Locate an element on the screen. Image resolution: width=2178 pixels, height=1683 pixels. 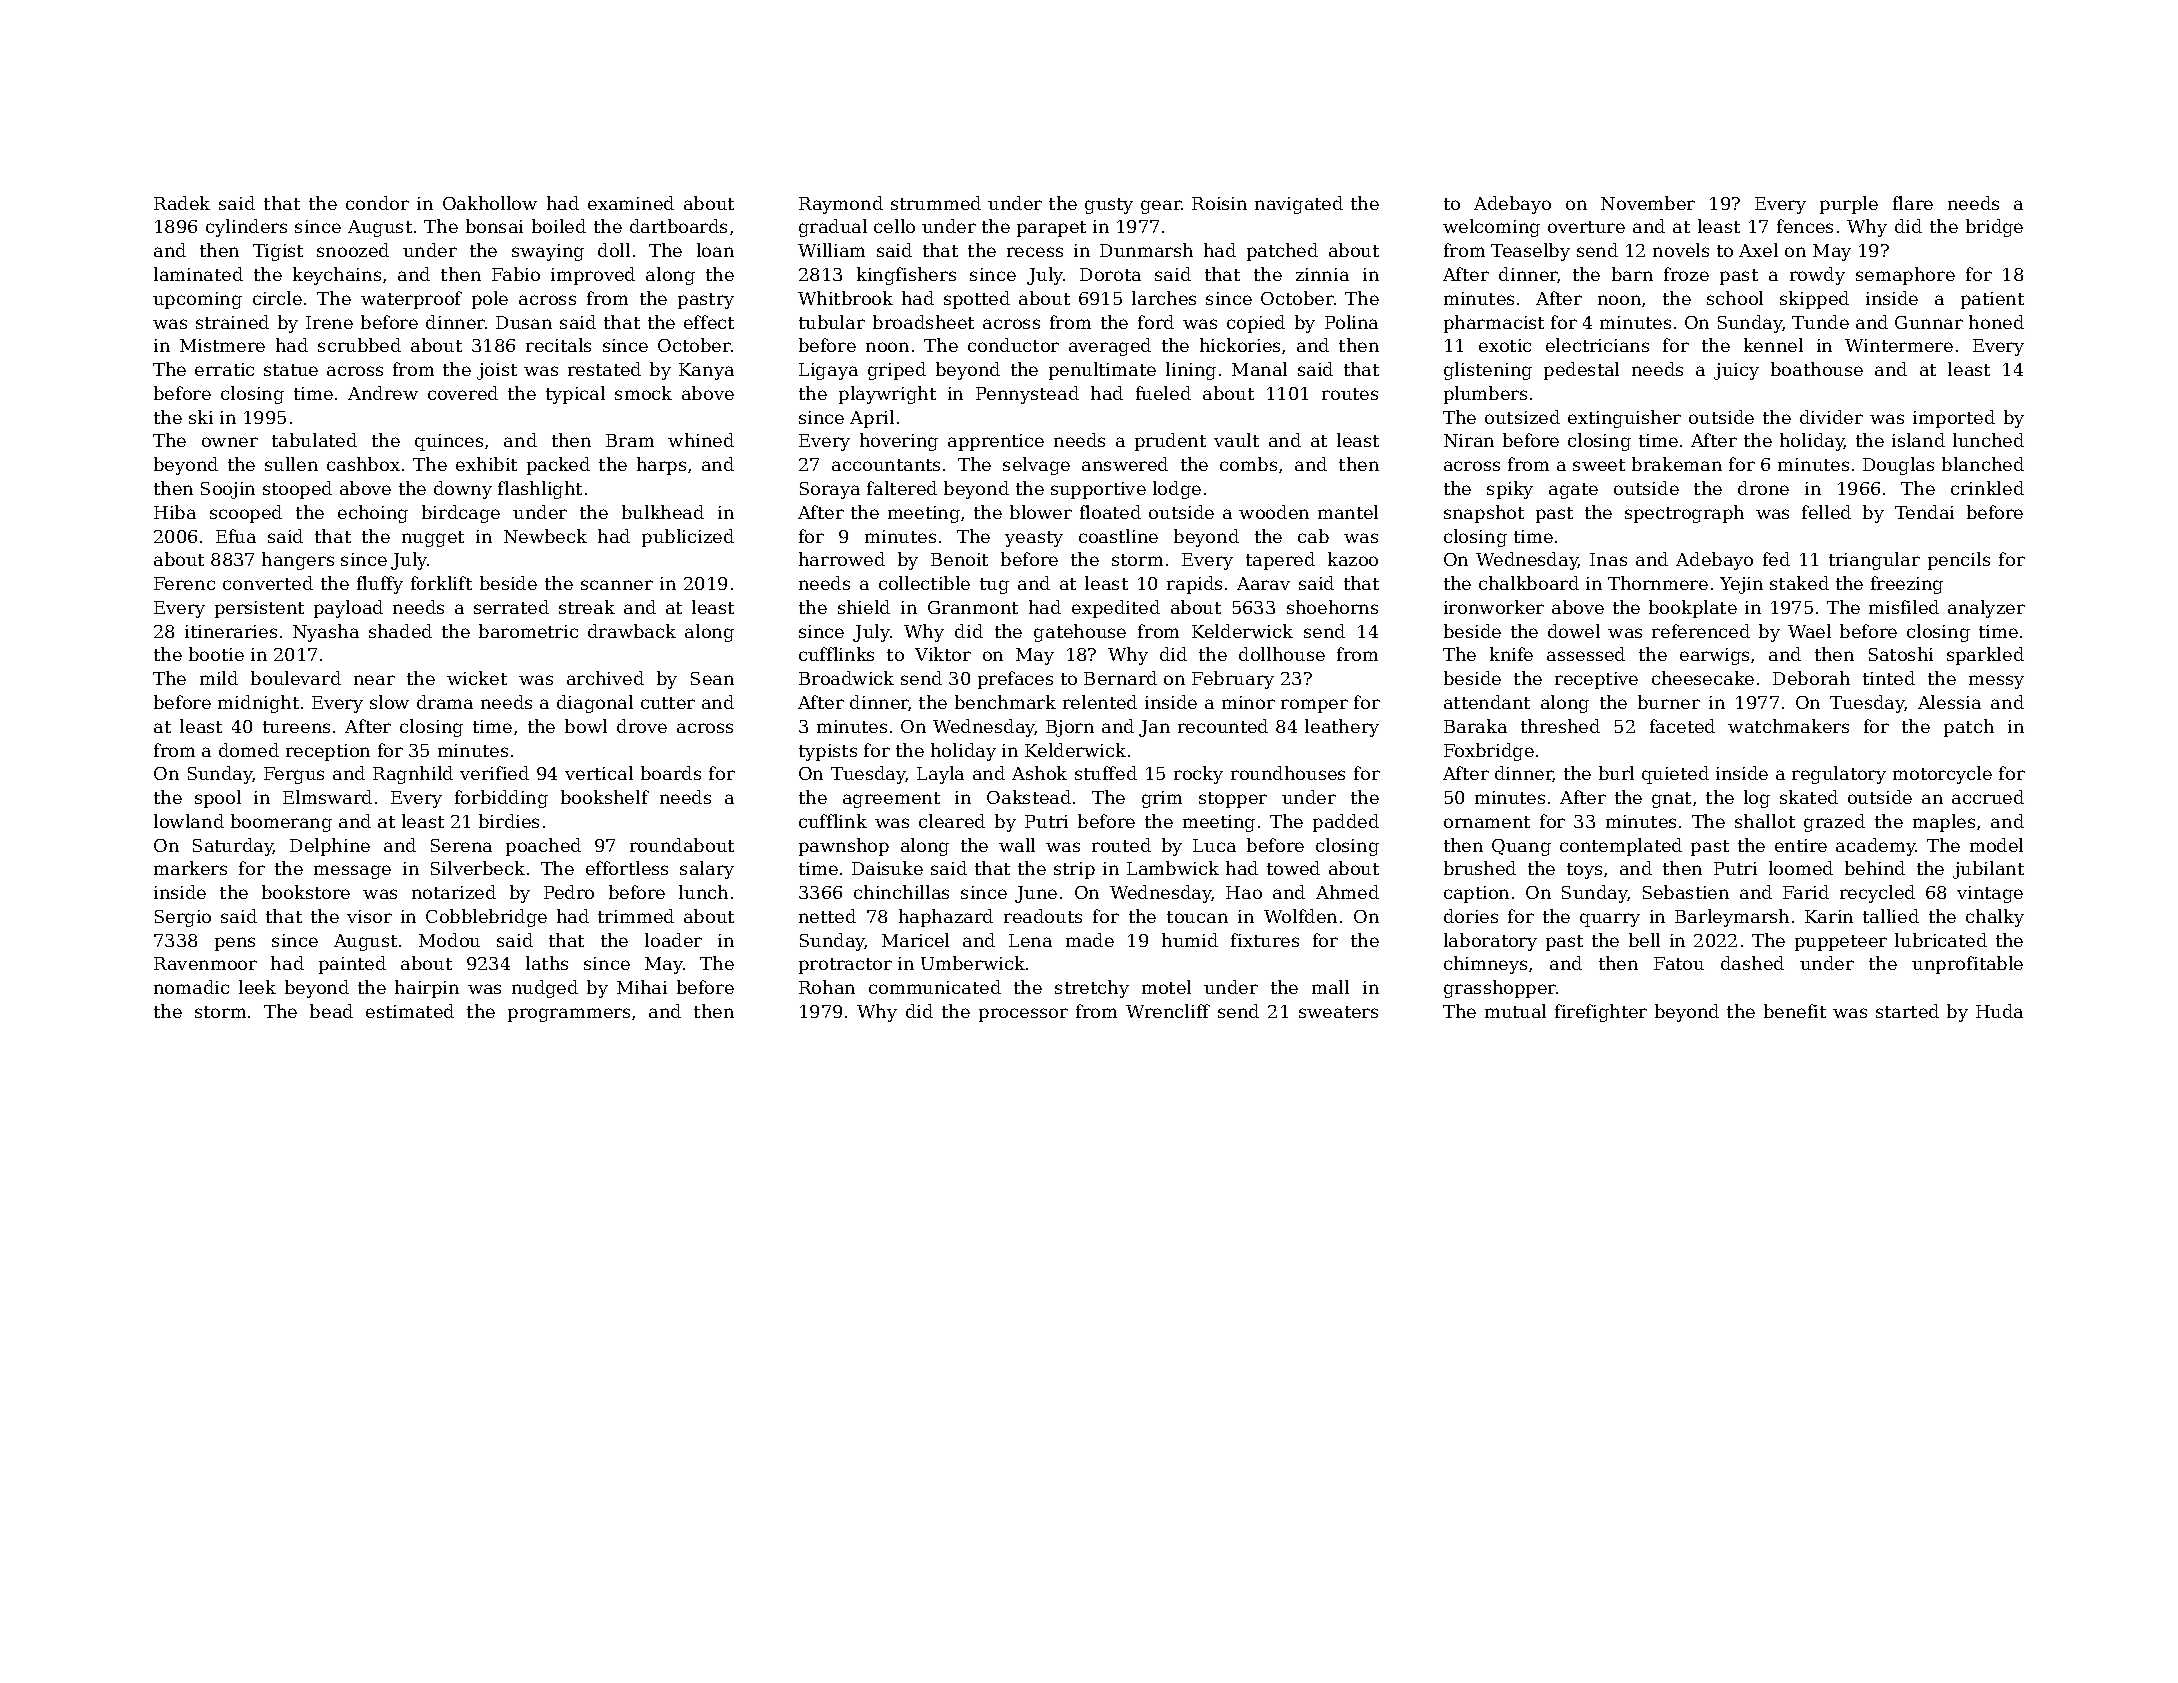
boomerang is located at coordinates (281, 823).
